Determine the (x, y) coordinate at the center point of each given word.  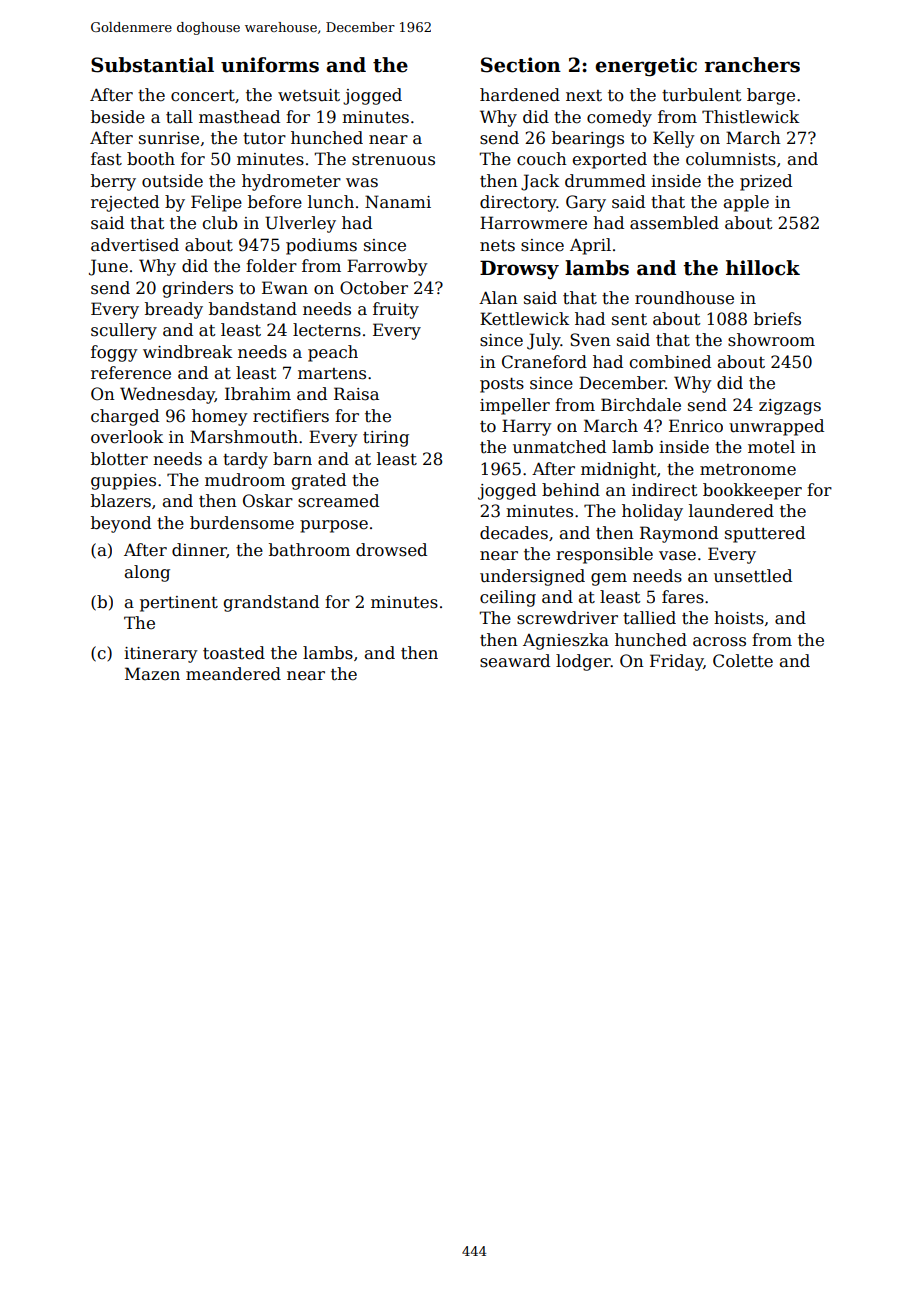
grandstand (271, 603)
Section (521, 65)
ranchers (752, 65)
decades (514, 533)
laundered (731, 511)
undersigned (532, 577)
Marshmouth (244, 437)
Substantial (152, 65)
